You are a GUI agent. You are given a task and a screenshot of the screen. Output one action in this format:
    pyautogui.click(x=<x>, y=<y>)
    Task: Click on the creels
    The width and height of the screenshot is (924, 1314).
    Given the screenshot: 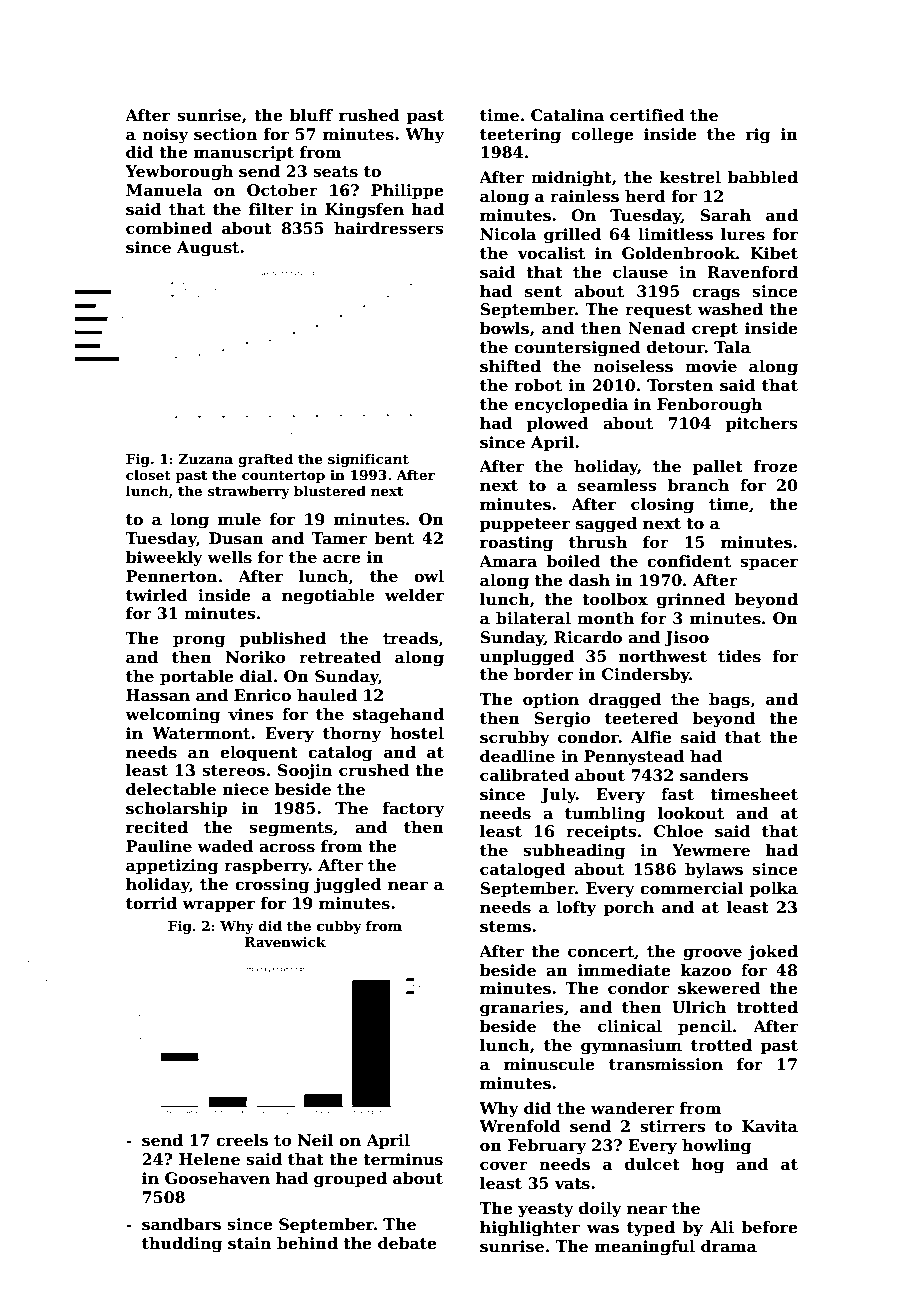 What is the action you would take?
    pyautogui.click(x=242, y=1140)
